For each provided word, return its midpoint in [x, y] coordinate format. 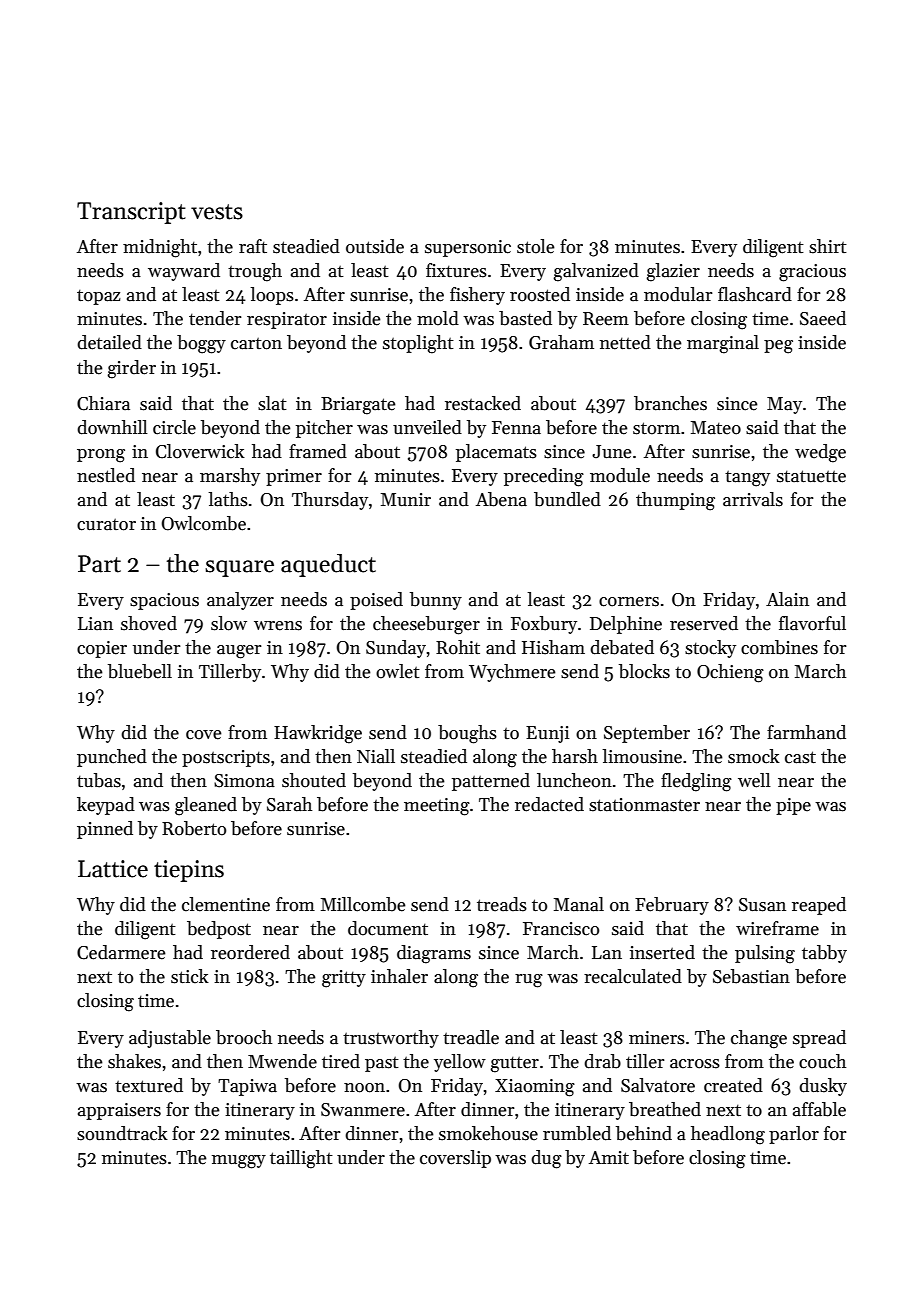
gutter [515, 1064]
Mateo [716, 428]
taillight [301, 1159]
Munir [406, 500]
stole [536, 246]
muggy [239, 1162]
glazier [673, 272]
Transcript [131, 213]
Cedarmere [121, 952]
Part [99, 564]
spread [819, 1039]
